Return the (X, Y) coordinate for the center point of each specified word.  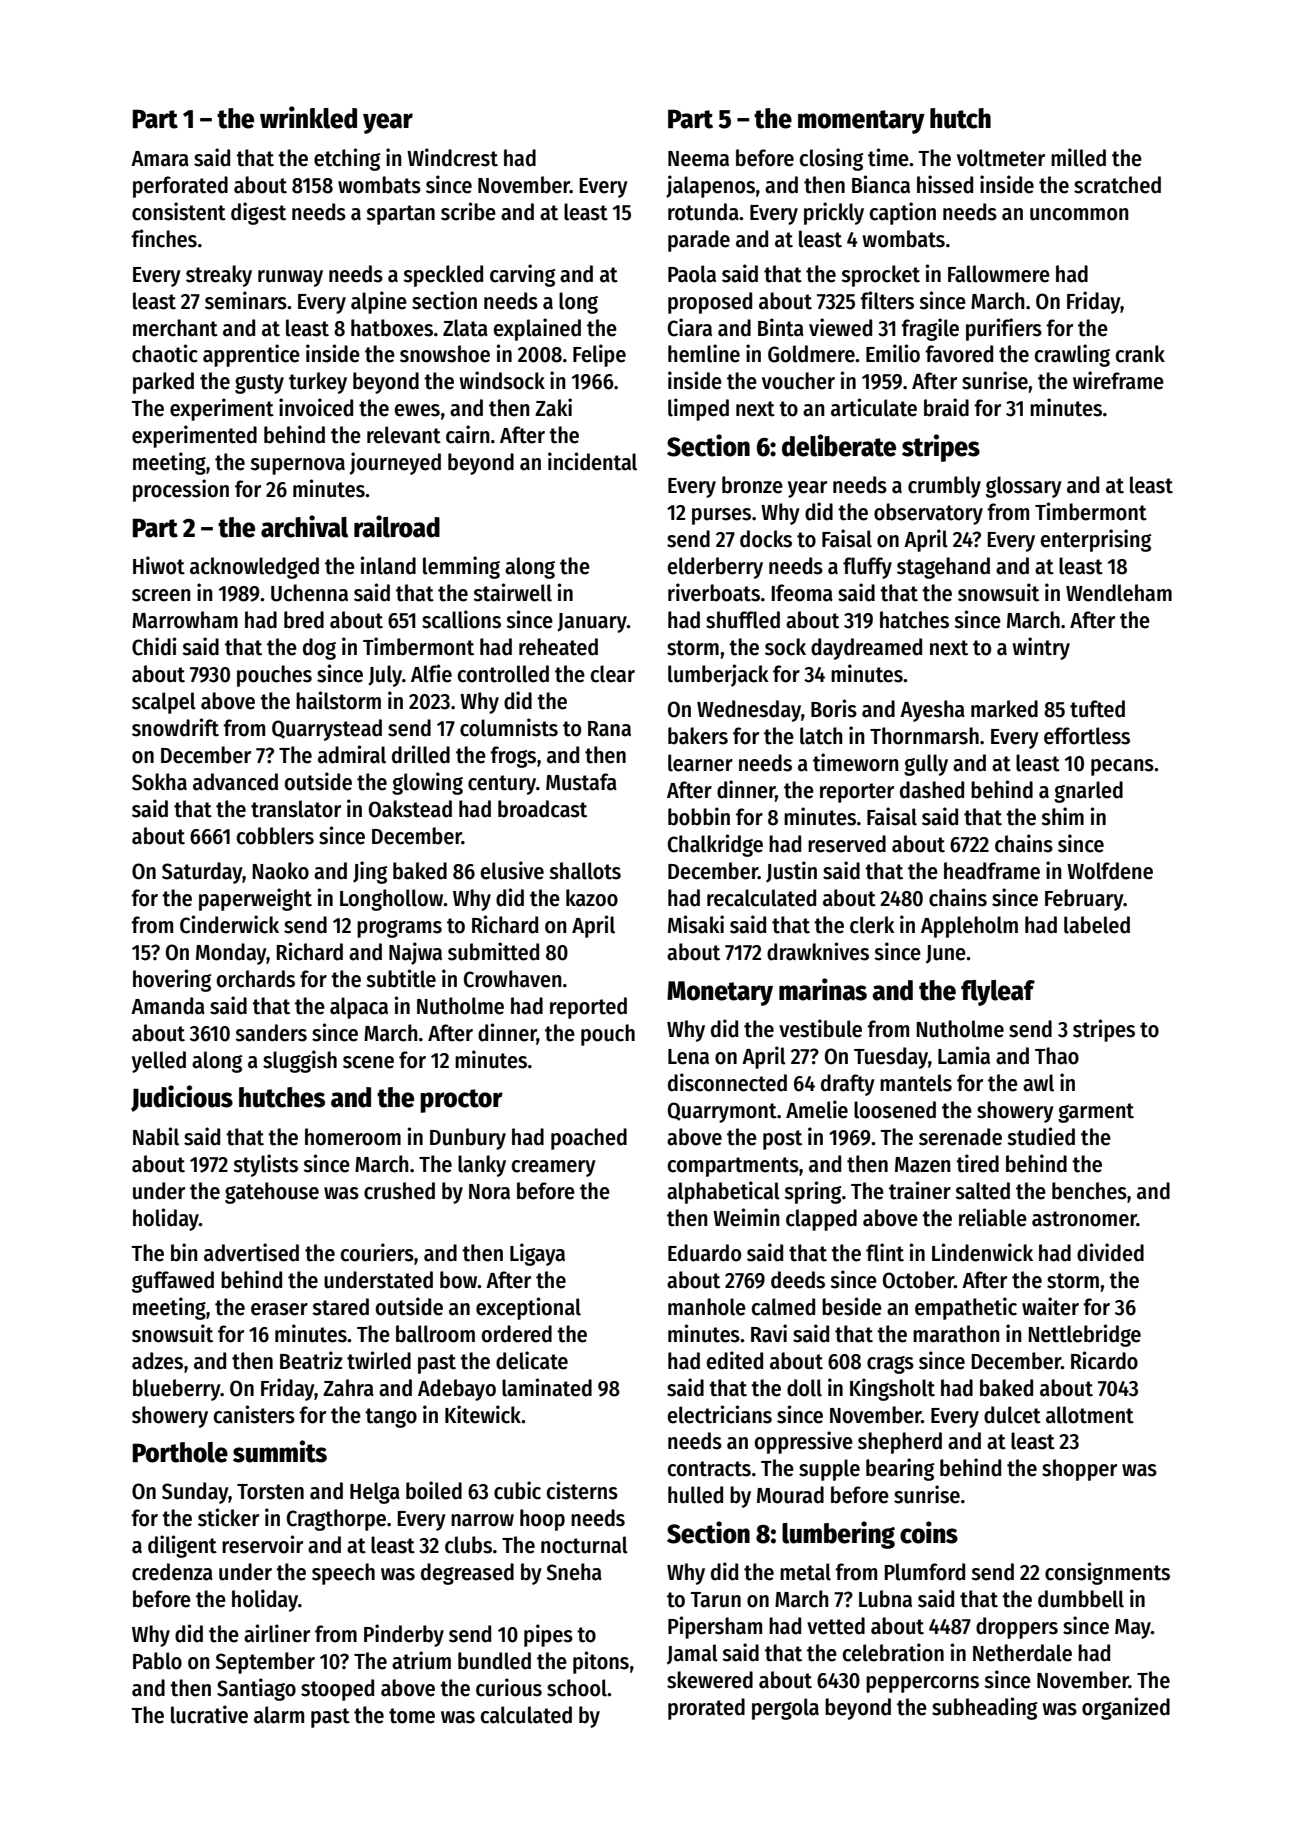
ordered (516, 1334)
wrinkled (308, 117)
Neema (698, 159)
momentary (861, 122)
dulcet (1012, 1415)
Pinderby (404, 1635)
